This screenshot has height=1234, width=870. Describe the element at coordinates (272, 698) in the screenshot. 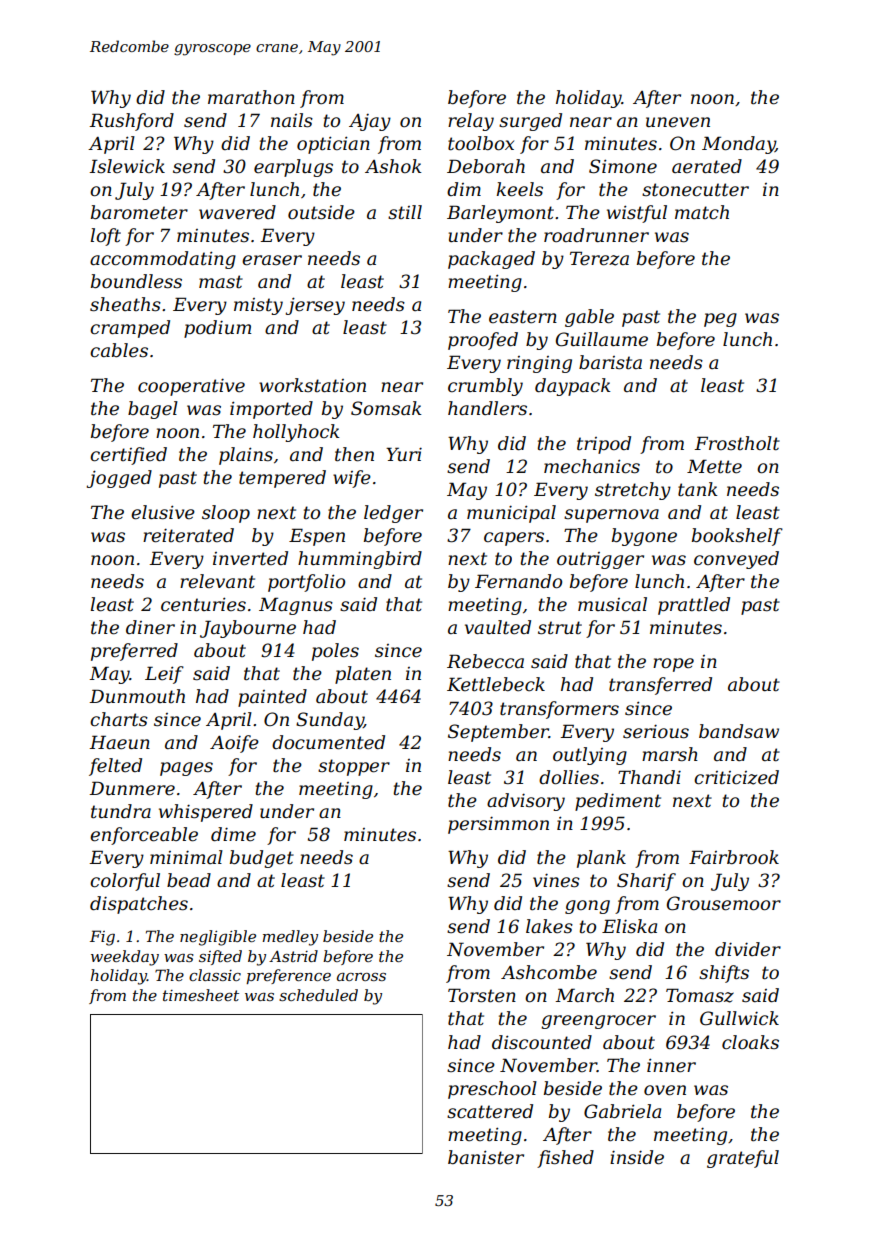

I see `painted` at that location.
